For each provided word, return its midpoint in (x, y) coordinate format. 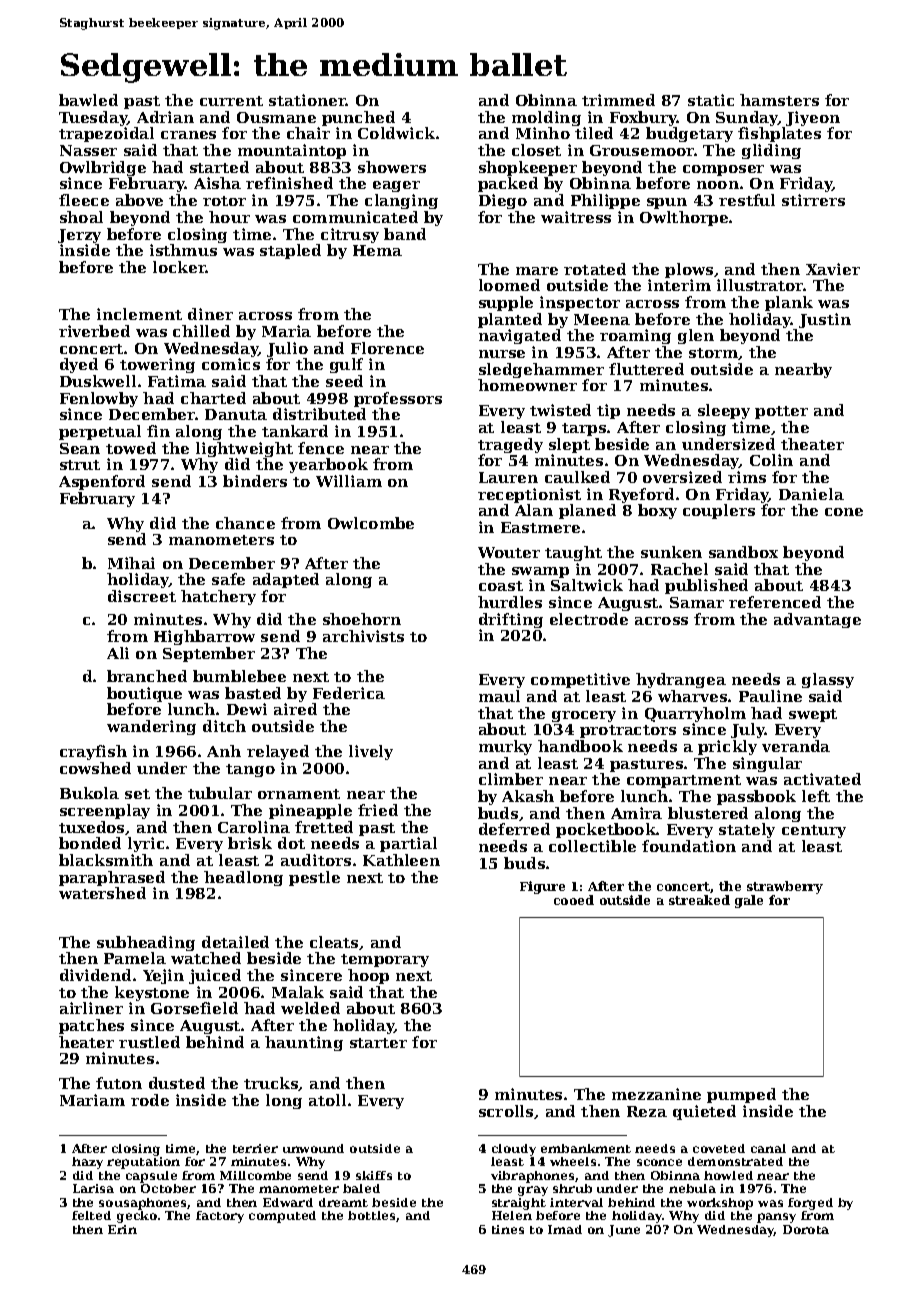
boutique (144, 694)
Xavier (833, 269)
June (624, 1231)
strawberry (785, 887)
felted (91, 1215)
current (231, 101)
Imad (565, 1229)
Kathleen (401, 860)
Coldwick (396, 133)
